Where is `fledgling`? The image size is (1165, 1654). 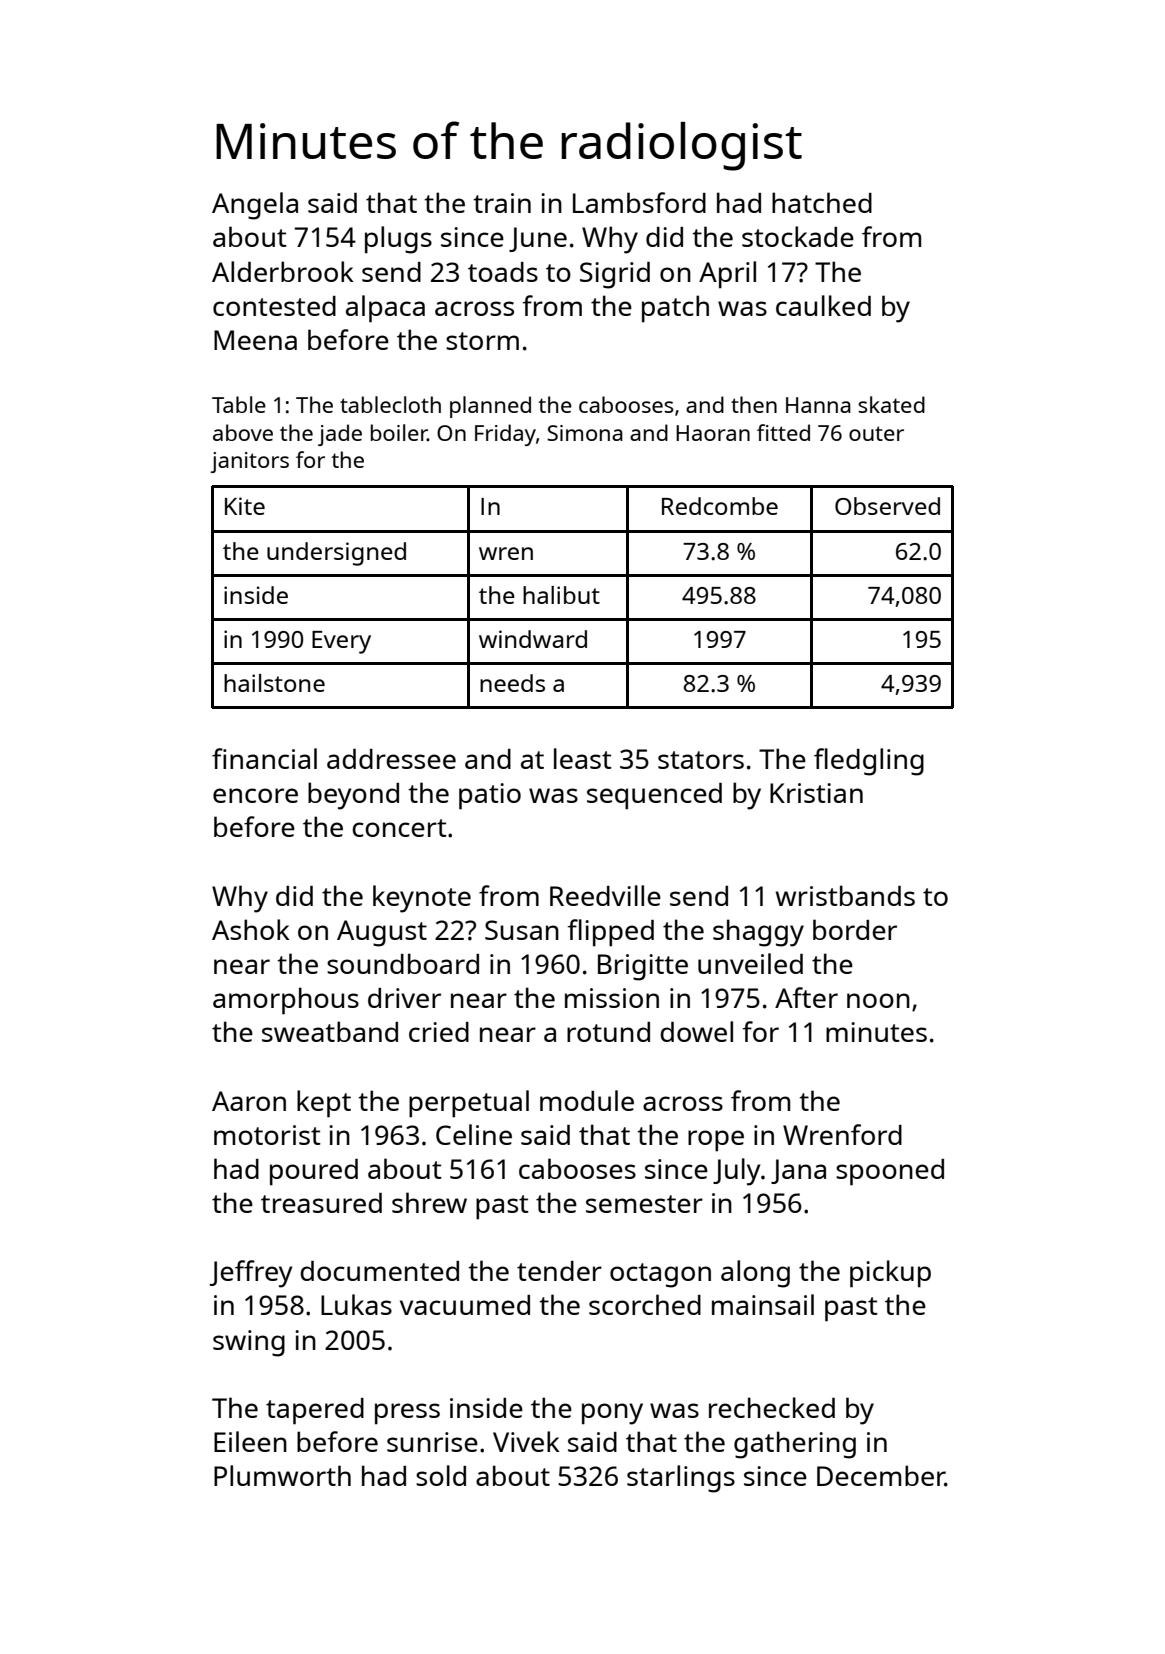 fledgling is located at coordinates (869, 762).
